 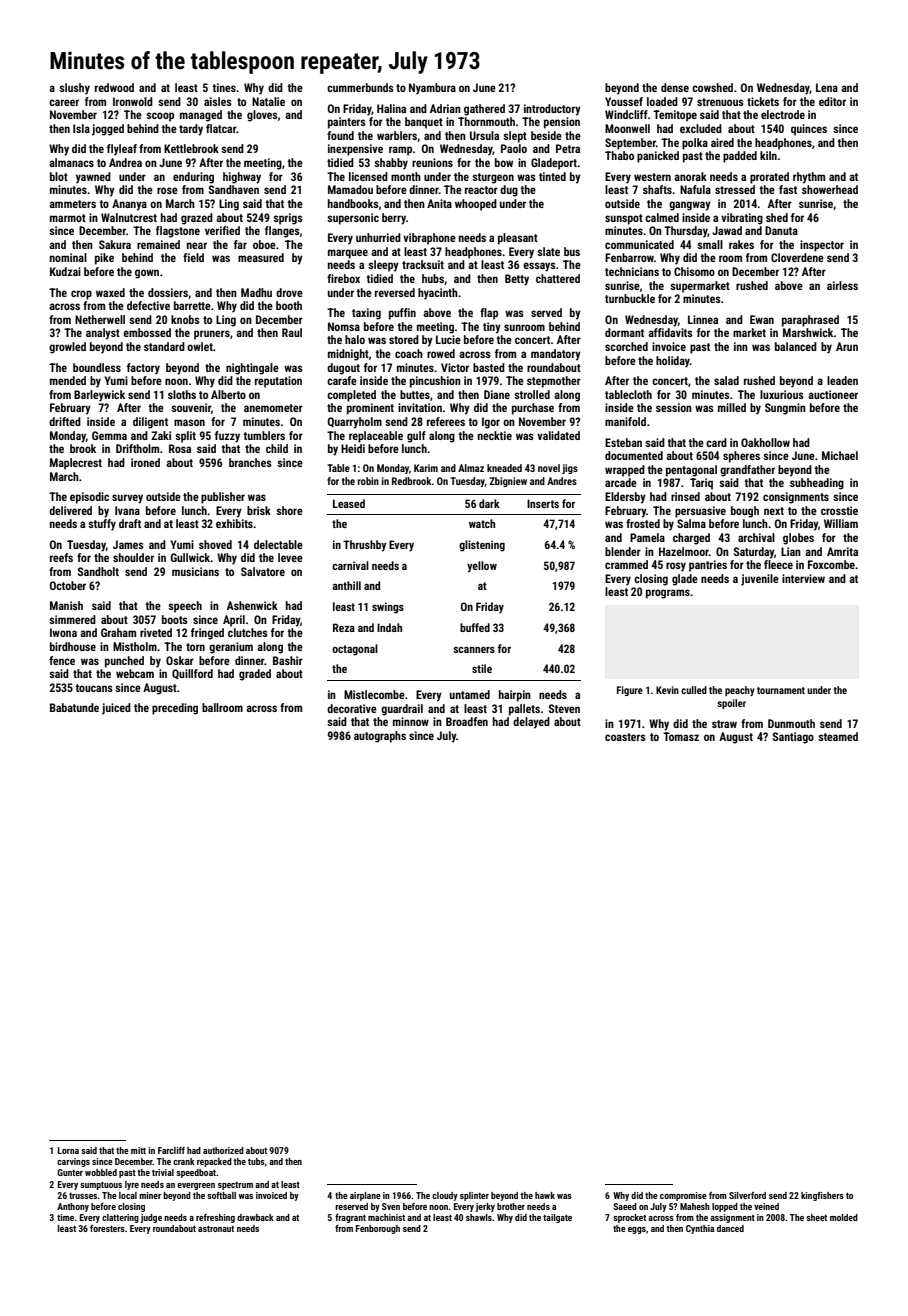 I want to click on session, so click(x=674, y=407).
